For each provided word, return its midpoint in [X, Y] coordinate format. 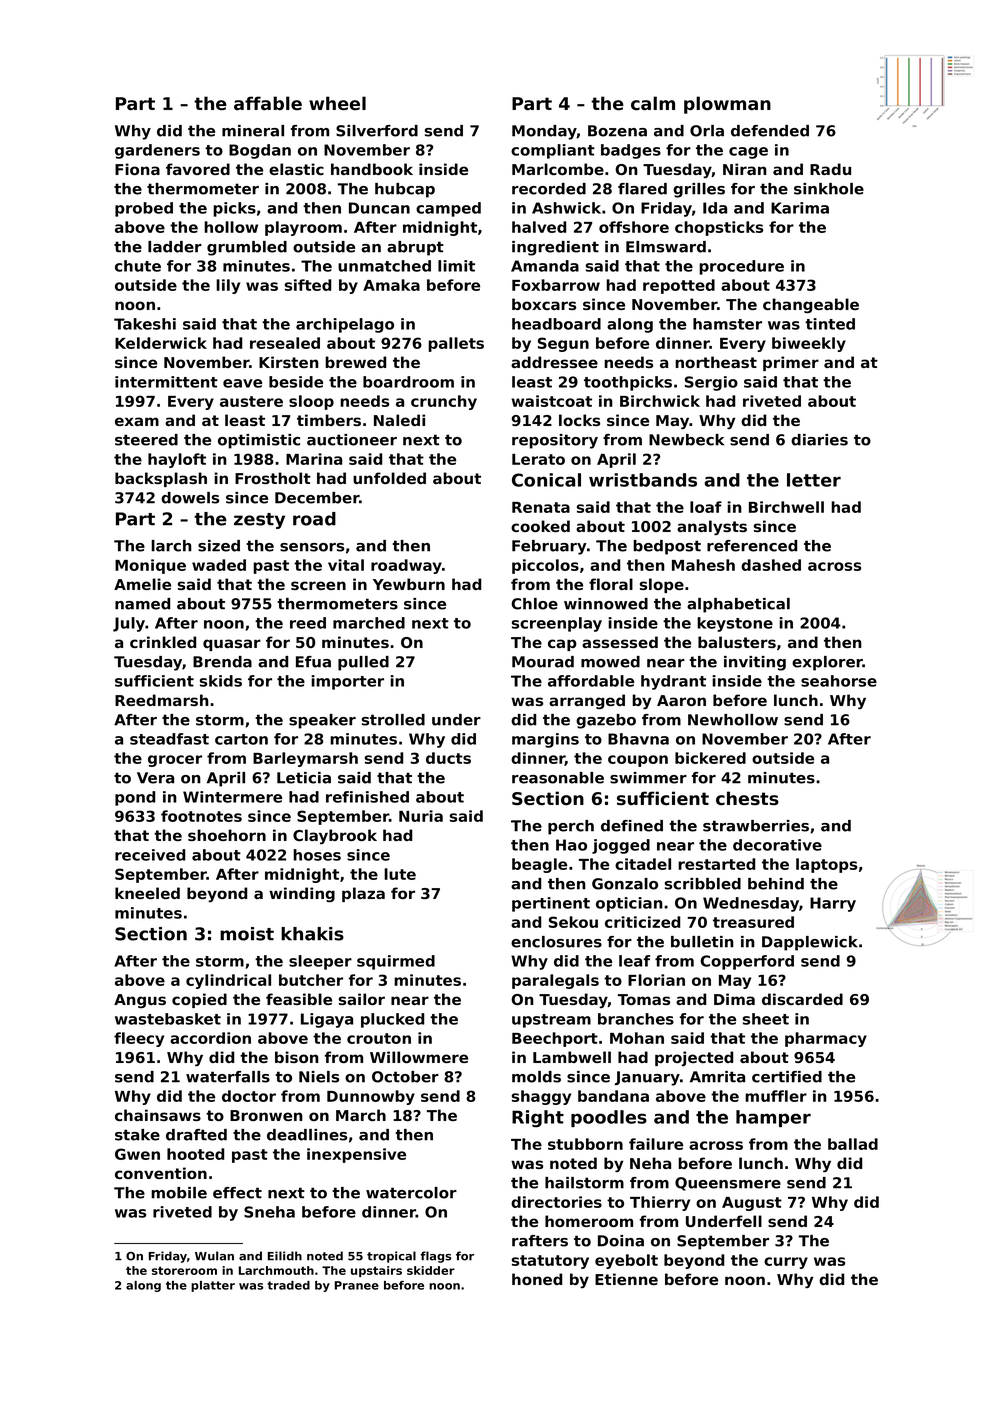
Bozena [617, 131]
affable [268, 103]
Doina [621, 1241]
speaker [322, 721]
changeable [811, 305]
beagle [539, 865]
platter [213, 1286]
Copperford [747, 962]
